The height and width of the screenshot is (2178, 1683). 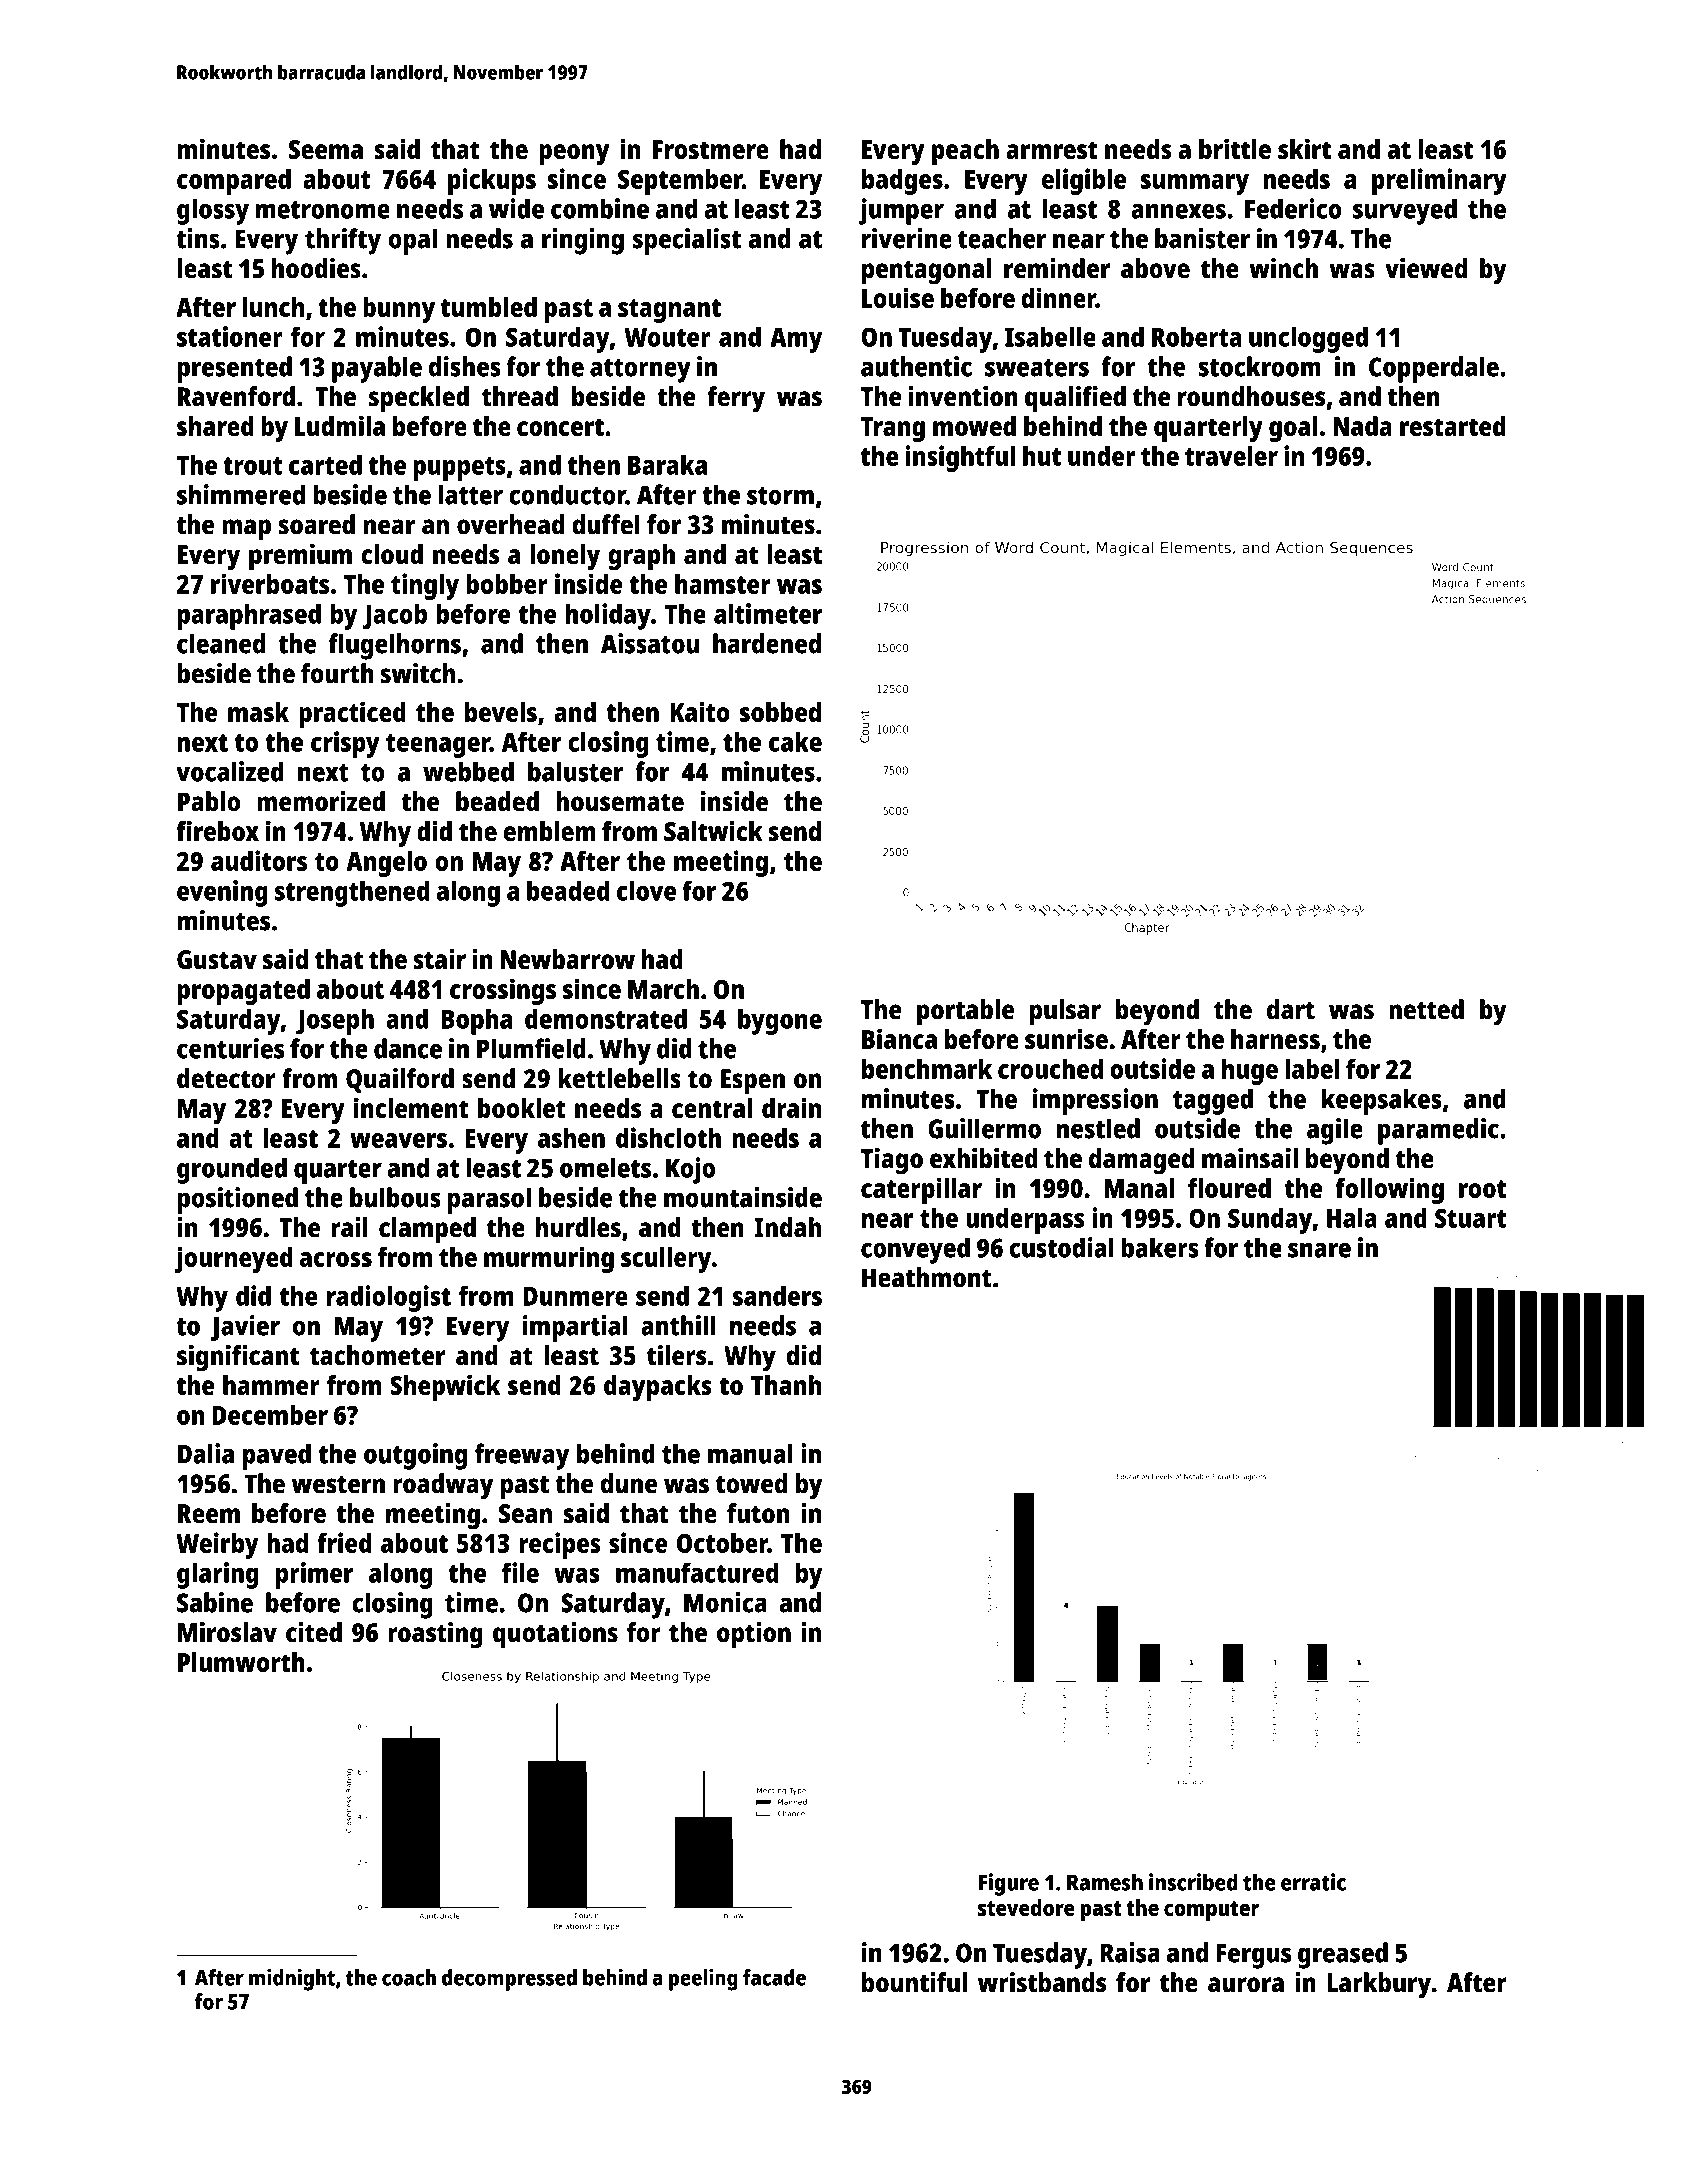 I want to click on Tiago, so click(x=892, y=1161).
